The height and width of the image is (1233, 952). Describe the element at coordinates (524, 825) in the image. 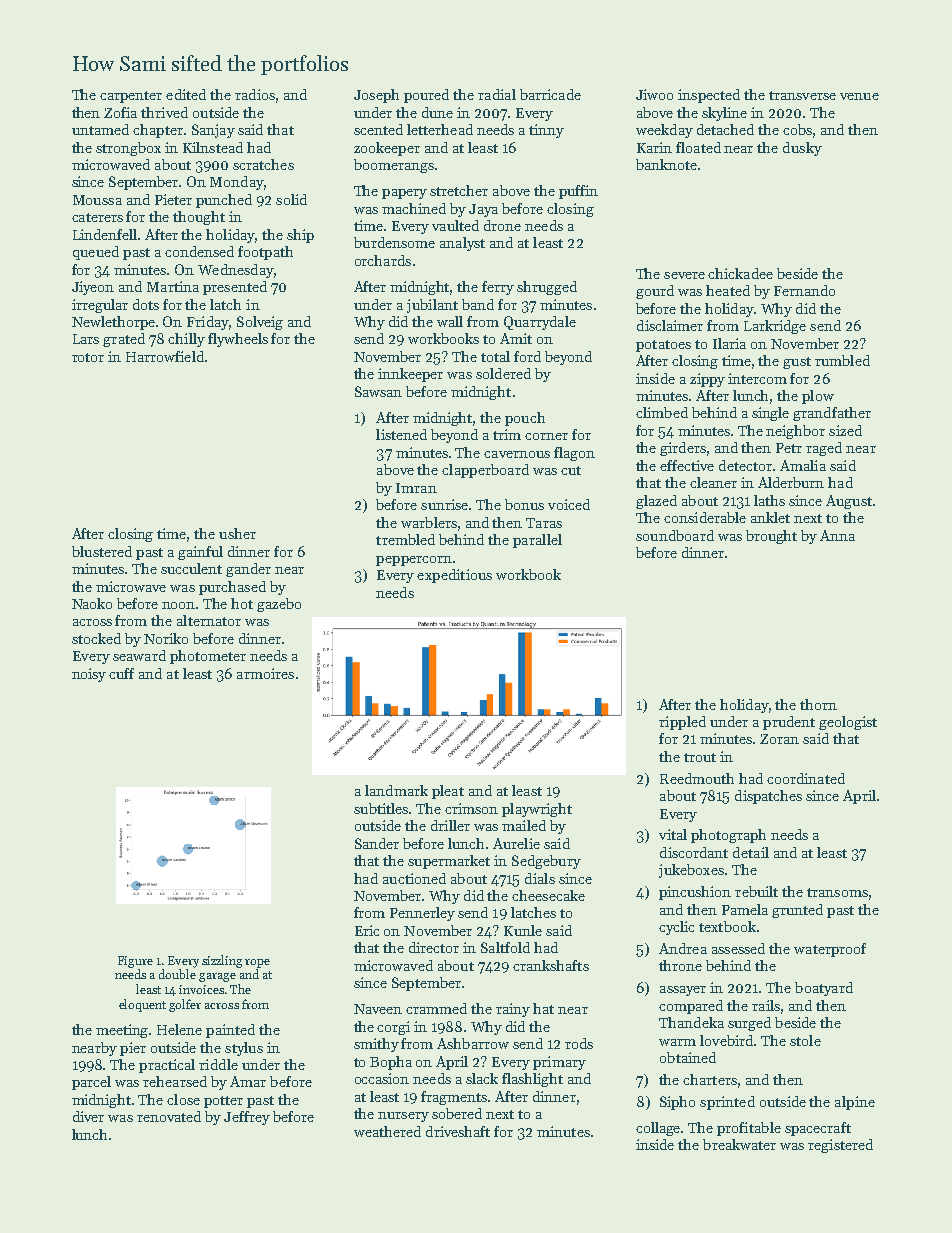

I see `mailed` at that location.
